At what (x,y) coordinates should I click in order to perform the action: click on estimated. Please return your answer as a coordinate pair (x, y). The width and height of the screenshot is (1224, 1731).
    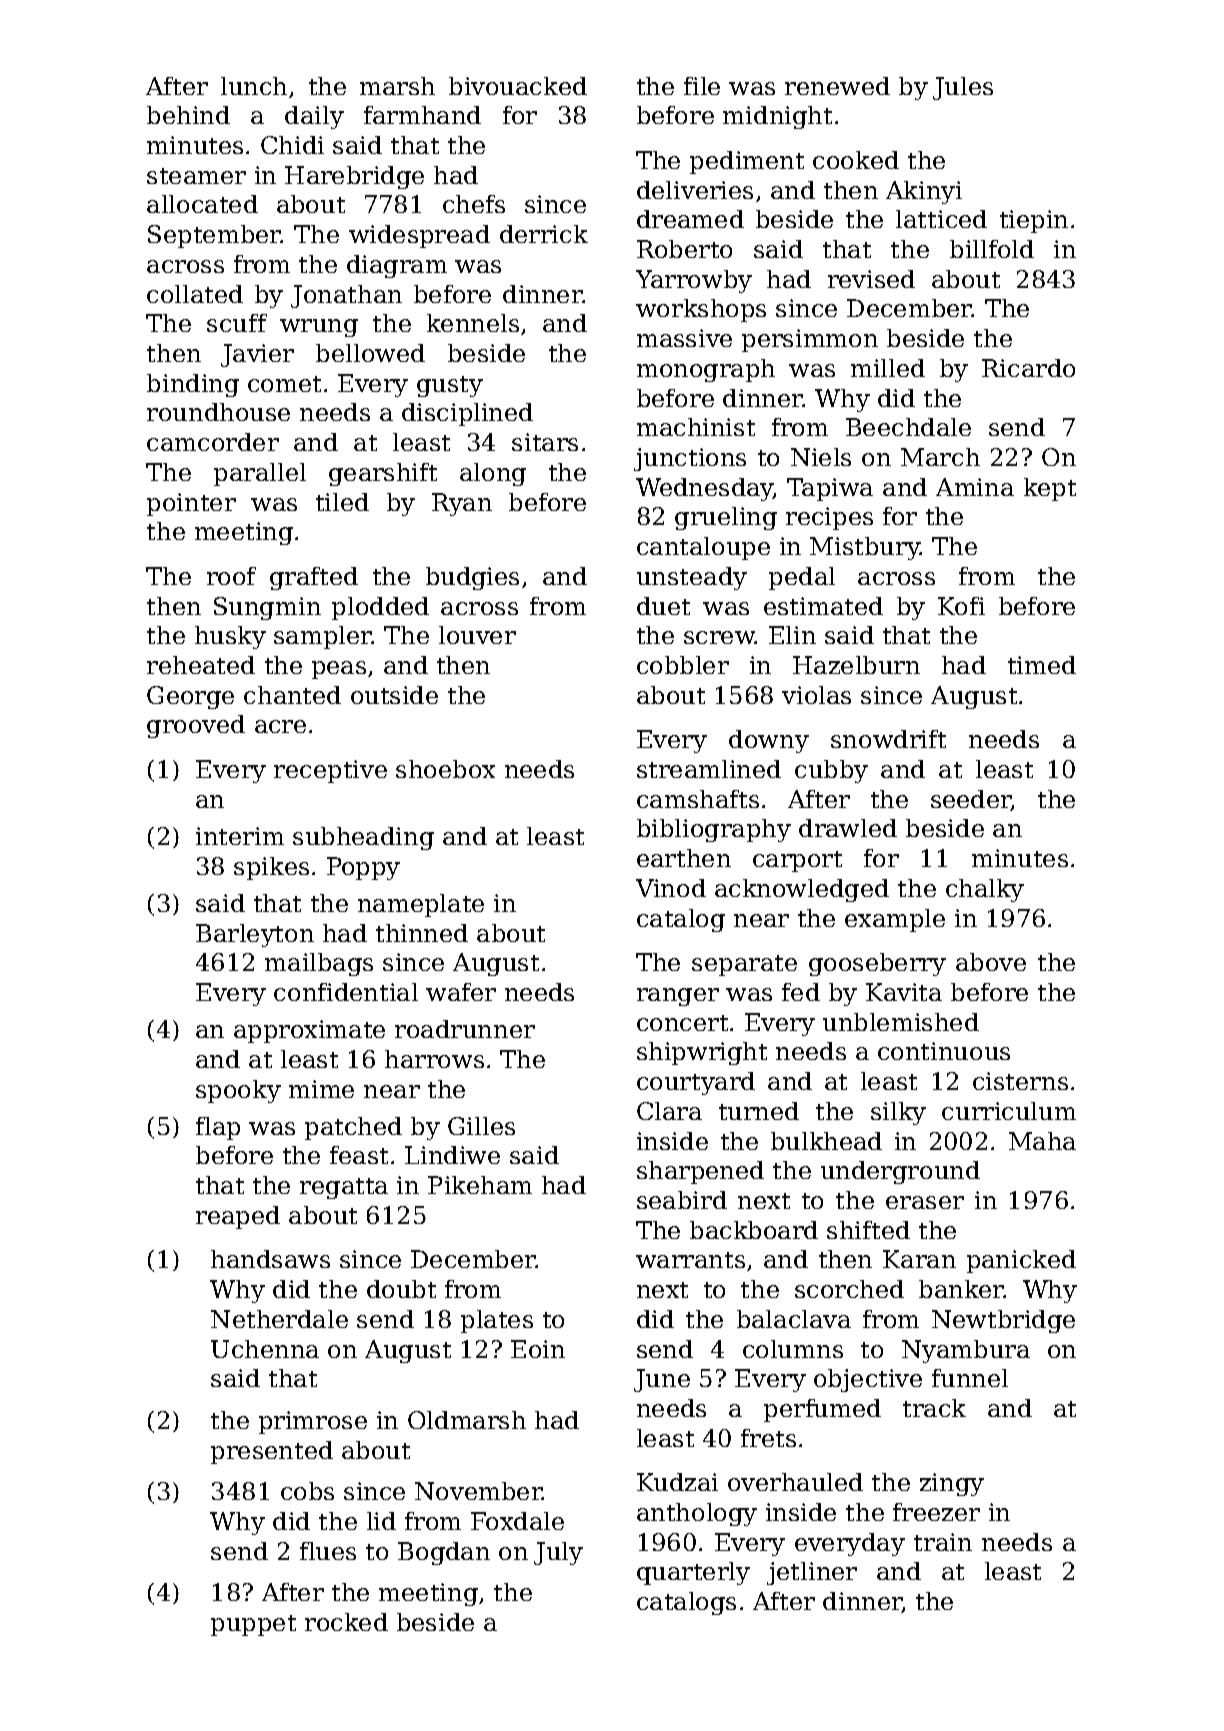
    Looking at the image, I should click on (823, 606).
